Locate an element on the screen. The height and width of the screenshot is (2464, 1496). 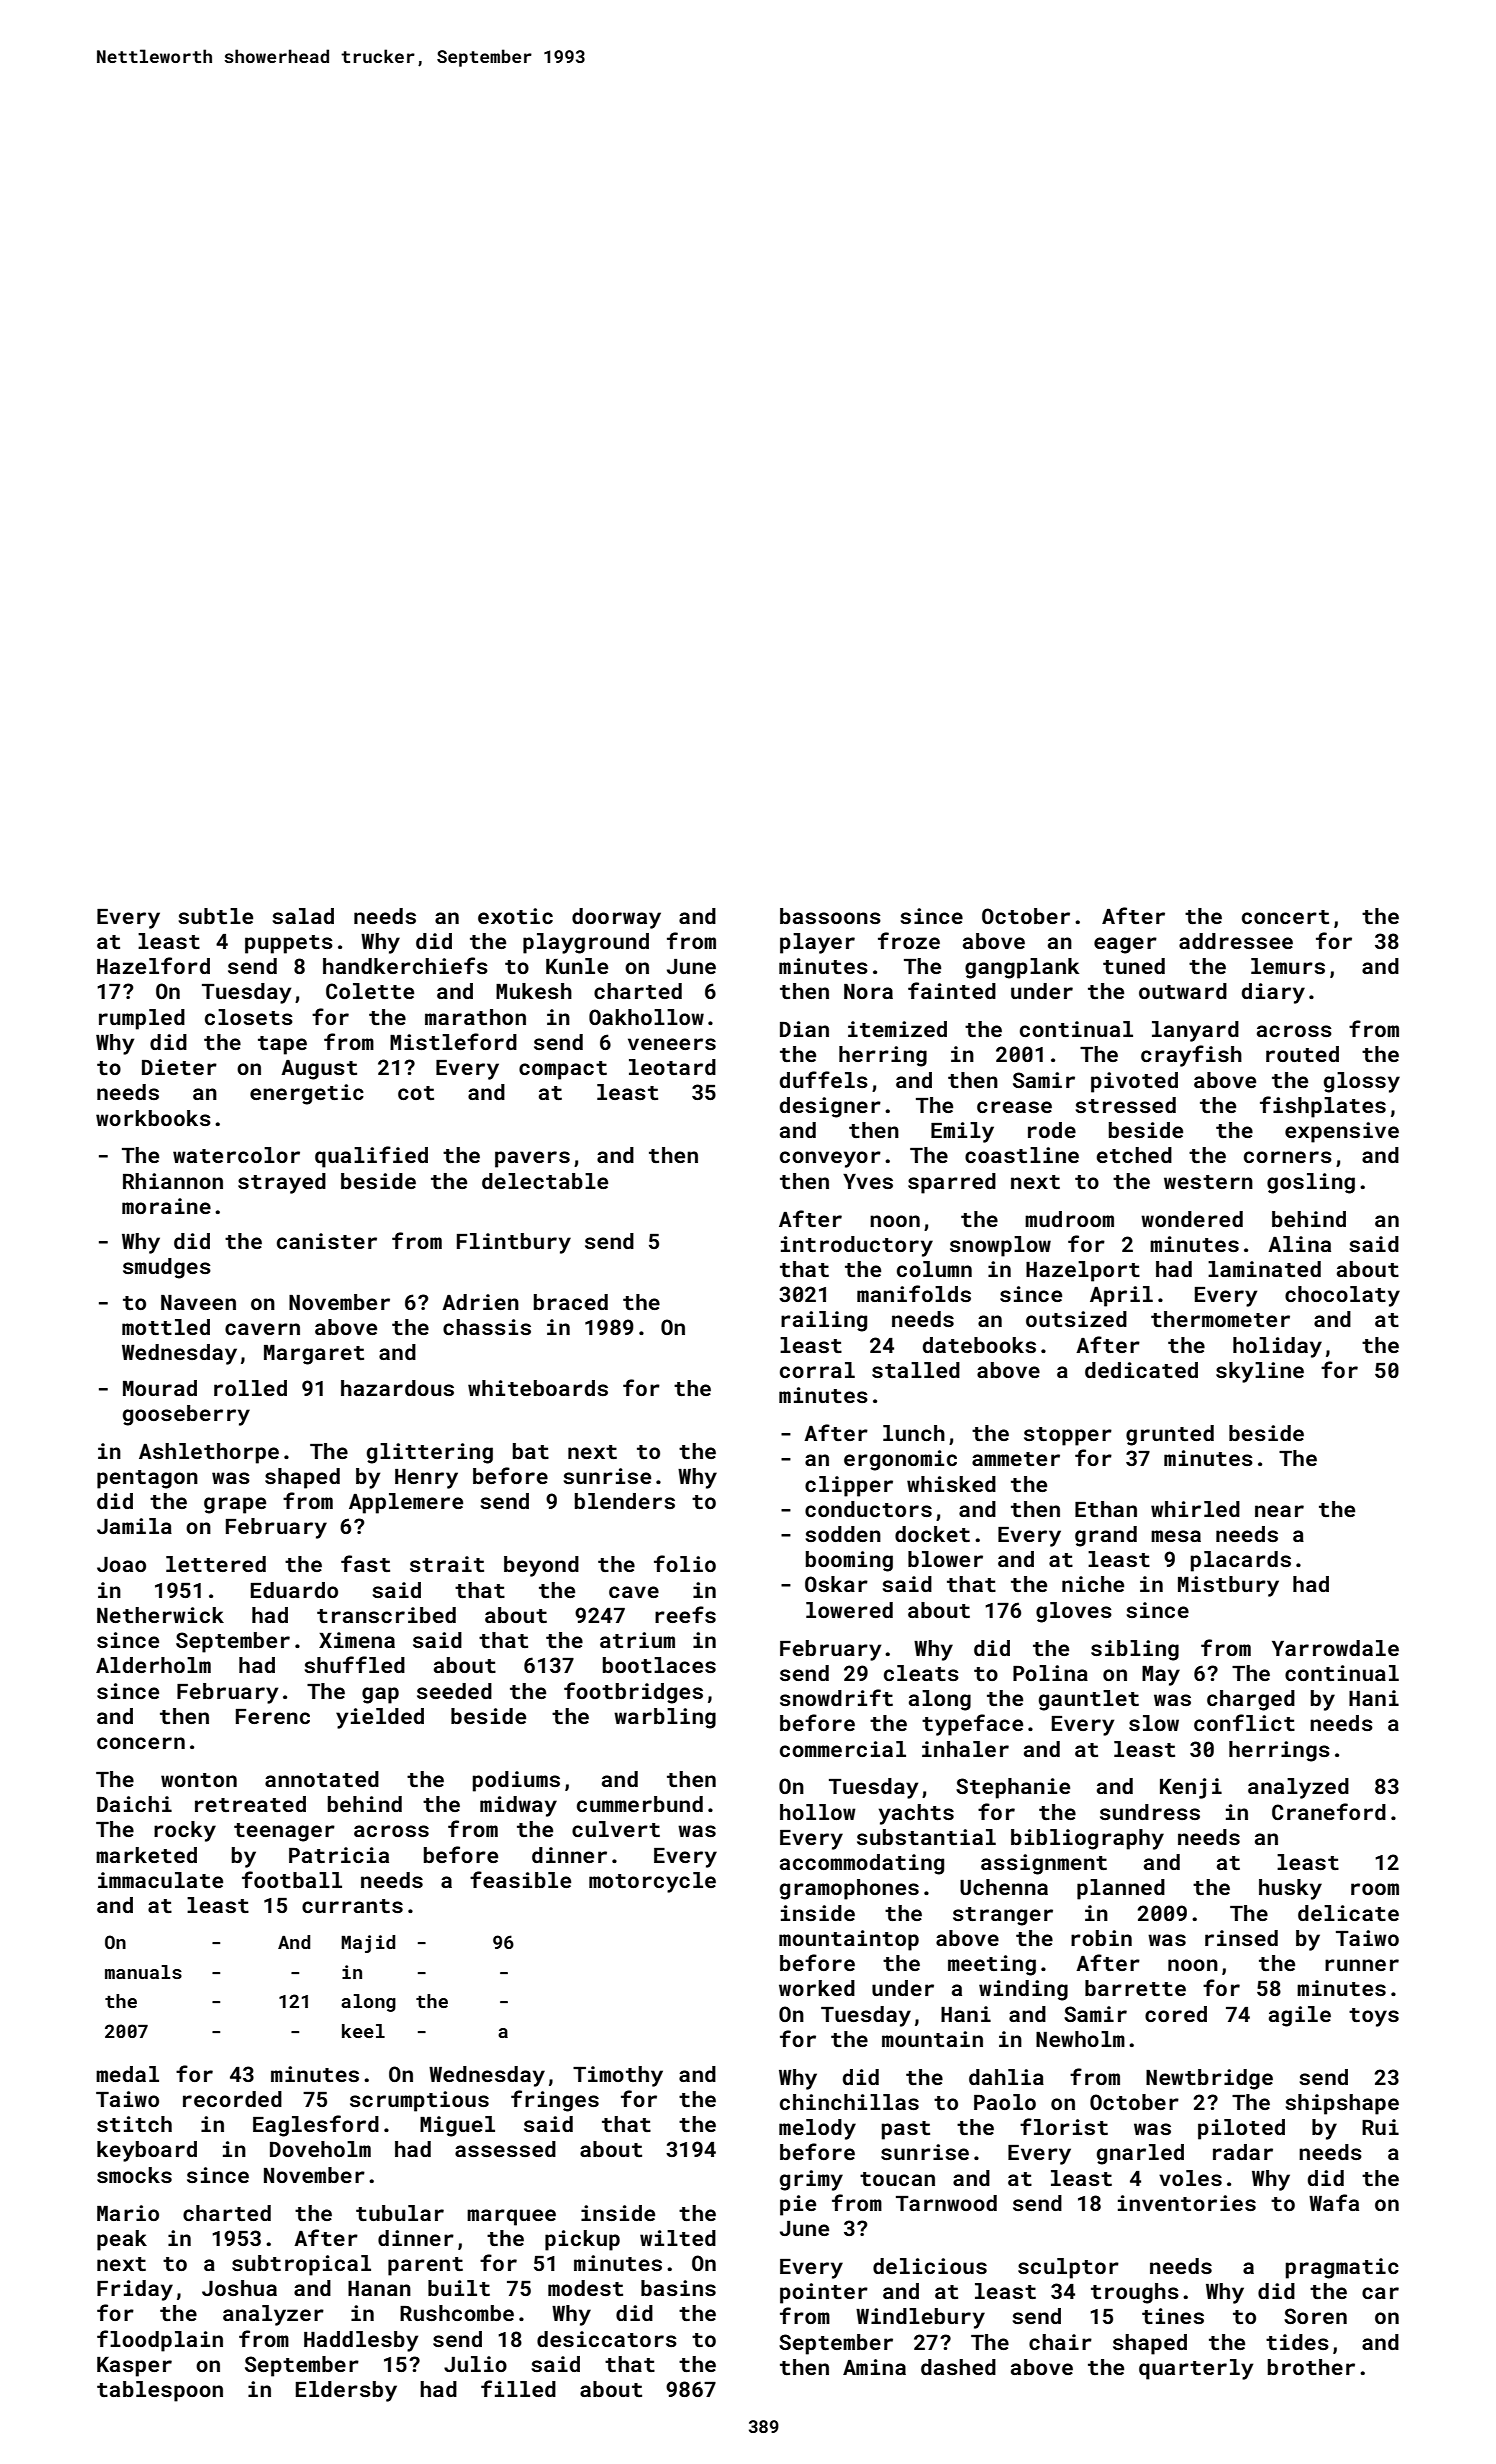
immaculate is located at coordinates (160, 1880).
